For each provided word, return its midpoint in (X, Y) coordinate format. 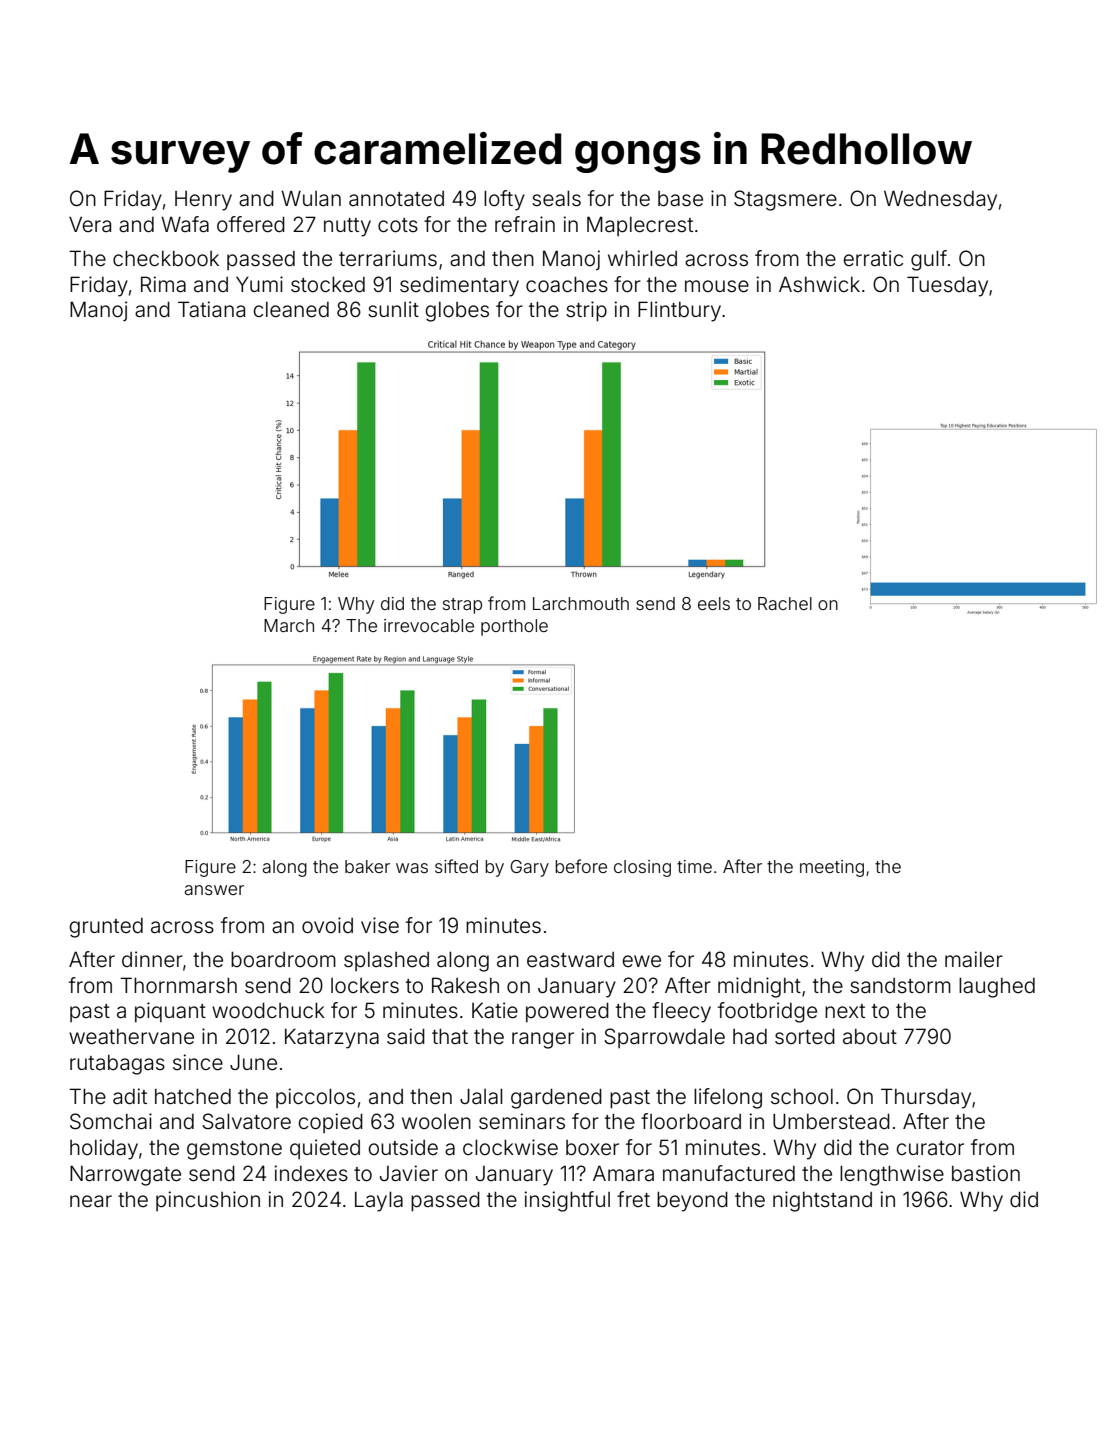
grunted (106, 928)
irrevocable (429, 625)
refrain (525, 224)
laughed (997, 987)
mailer (974, 959)
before (581, 866)
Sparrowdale (664, 1038)
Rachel (785, 603)
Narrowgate (125, 1175)
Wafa (185, 224)
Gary (529, 868)
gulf (929, 260)
